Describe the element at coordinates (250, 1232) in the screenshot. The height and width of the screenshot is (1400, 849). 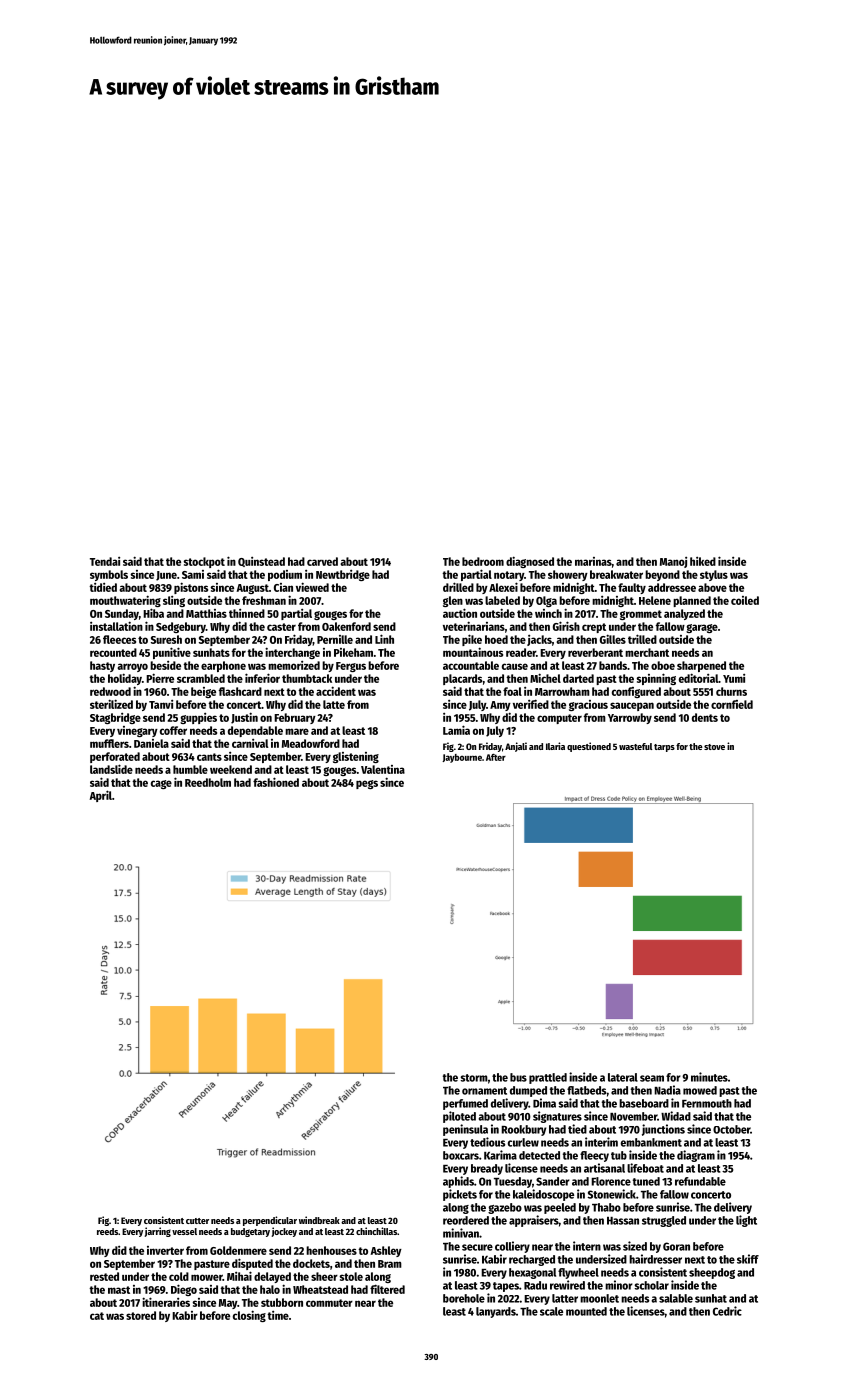
I see `budgetary` at that location.
